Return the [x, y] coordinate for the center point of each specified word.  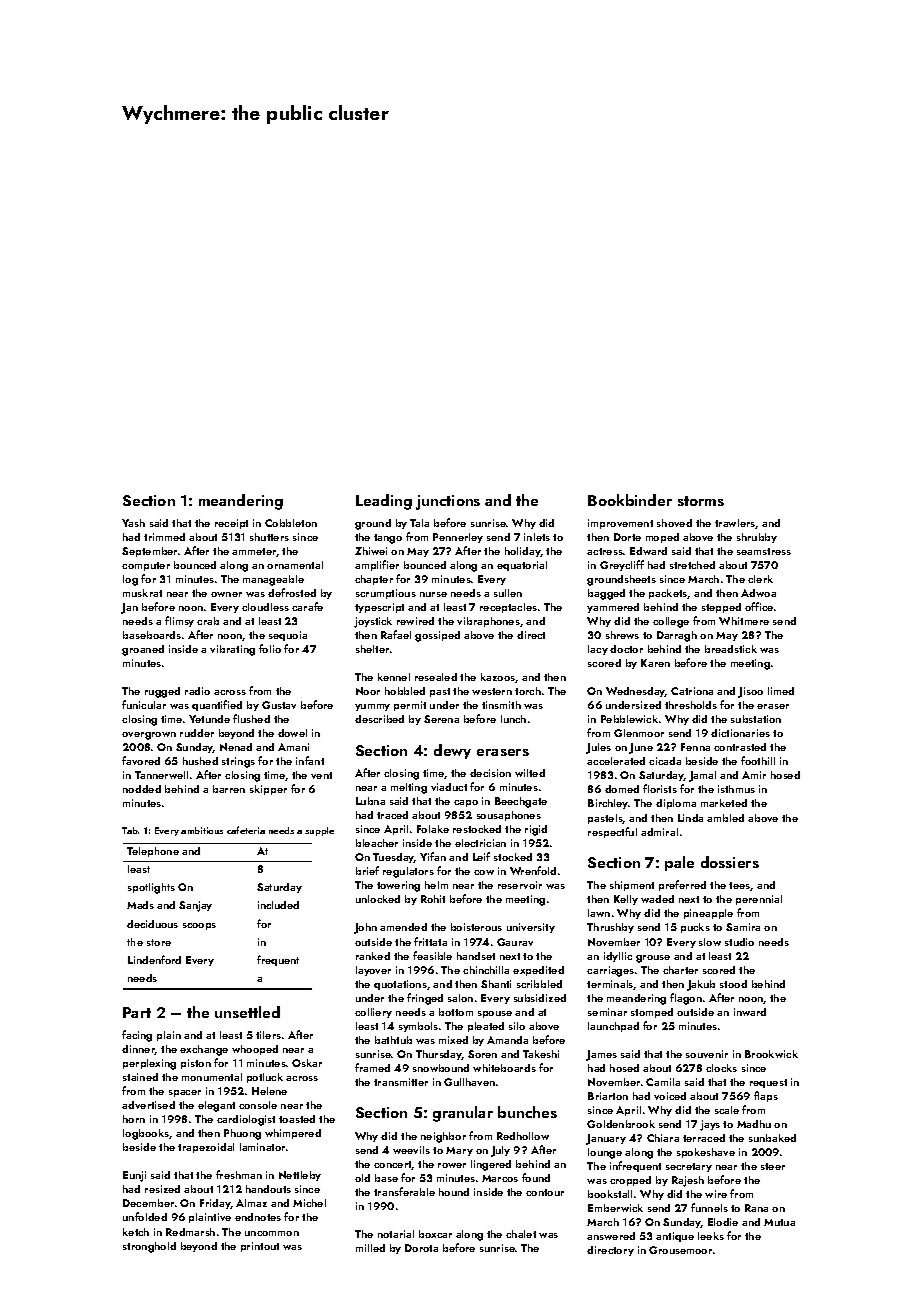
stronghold [149, 1247]
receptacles [508, 608]
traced [392, 815]
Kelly [626, 900]
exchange [204, 1050]
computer [146, 566]
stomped [652, 1013]
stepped [721, 608]
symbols [418, 1027]
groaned [143, 650]
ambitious [202, 830]
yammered [613, 608]
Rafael [396, 634]
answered [611, 1236]
